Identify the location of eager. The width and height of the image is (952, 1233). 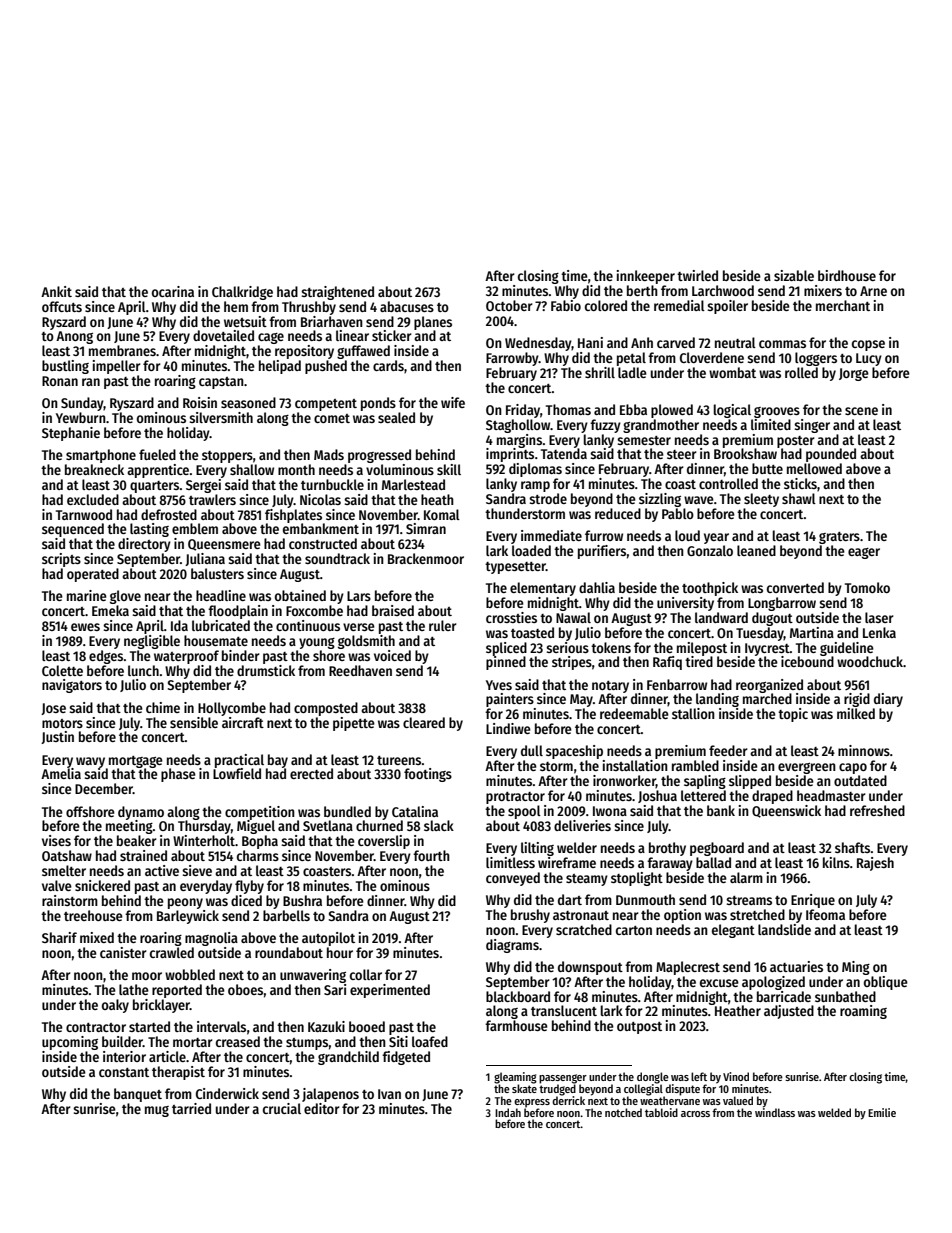
(864, 553).
